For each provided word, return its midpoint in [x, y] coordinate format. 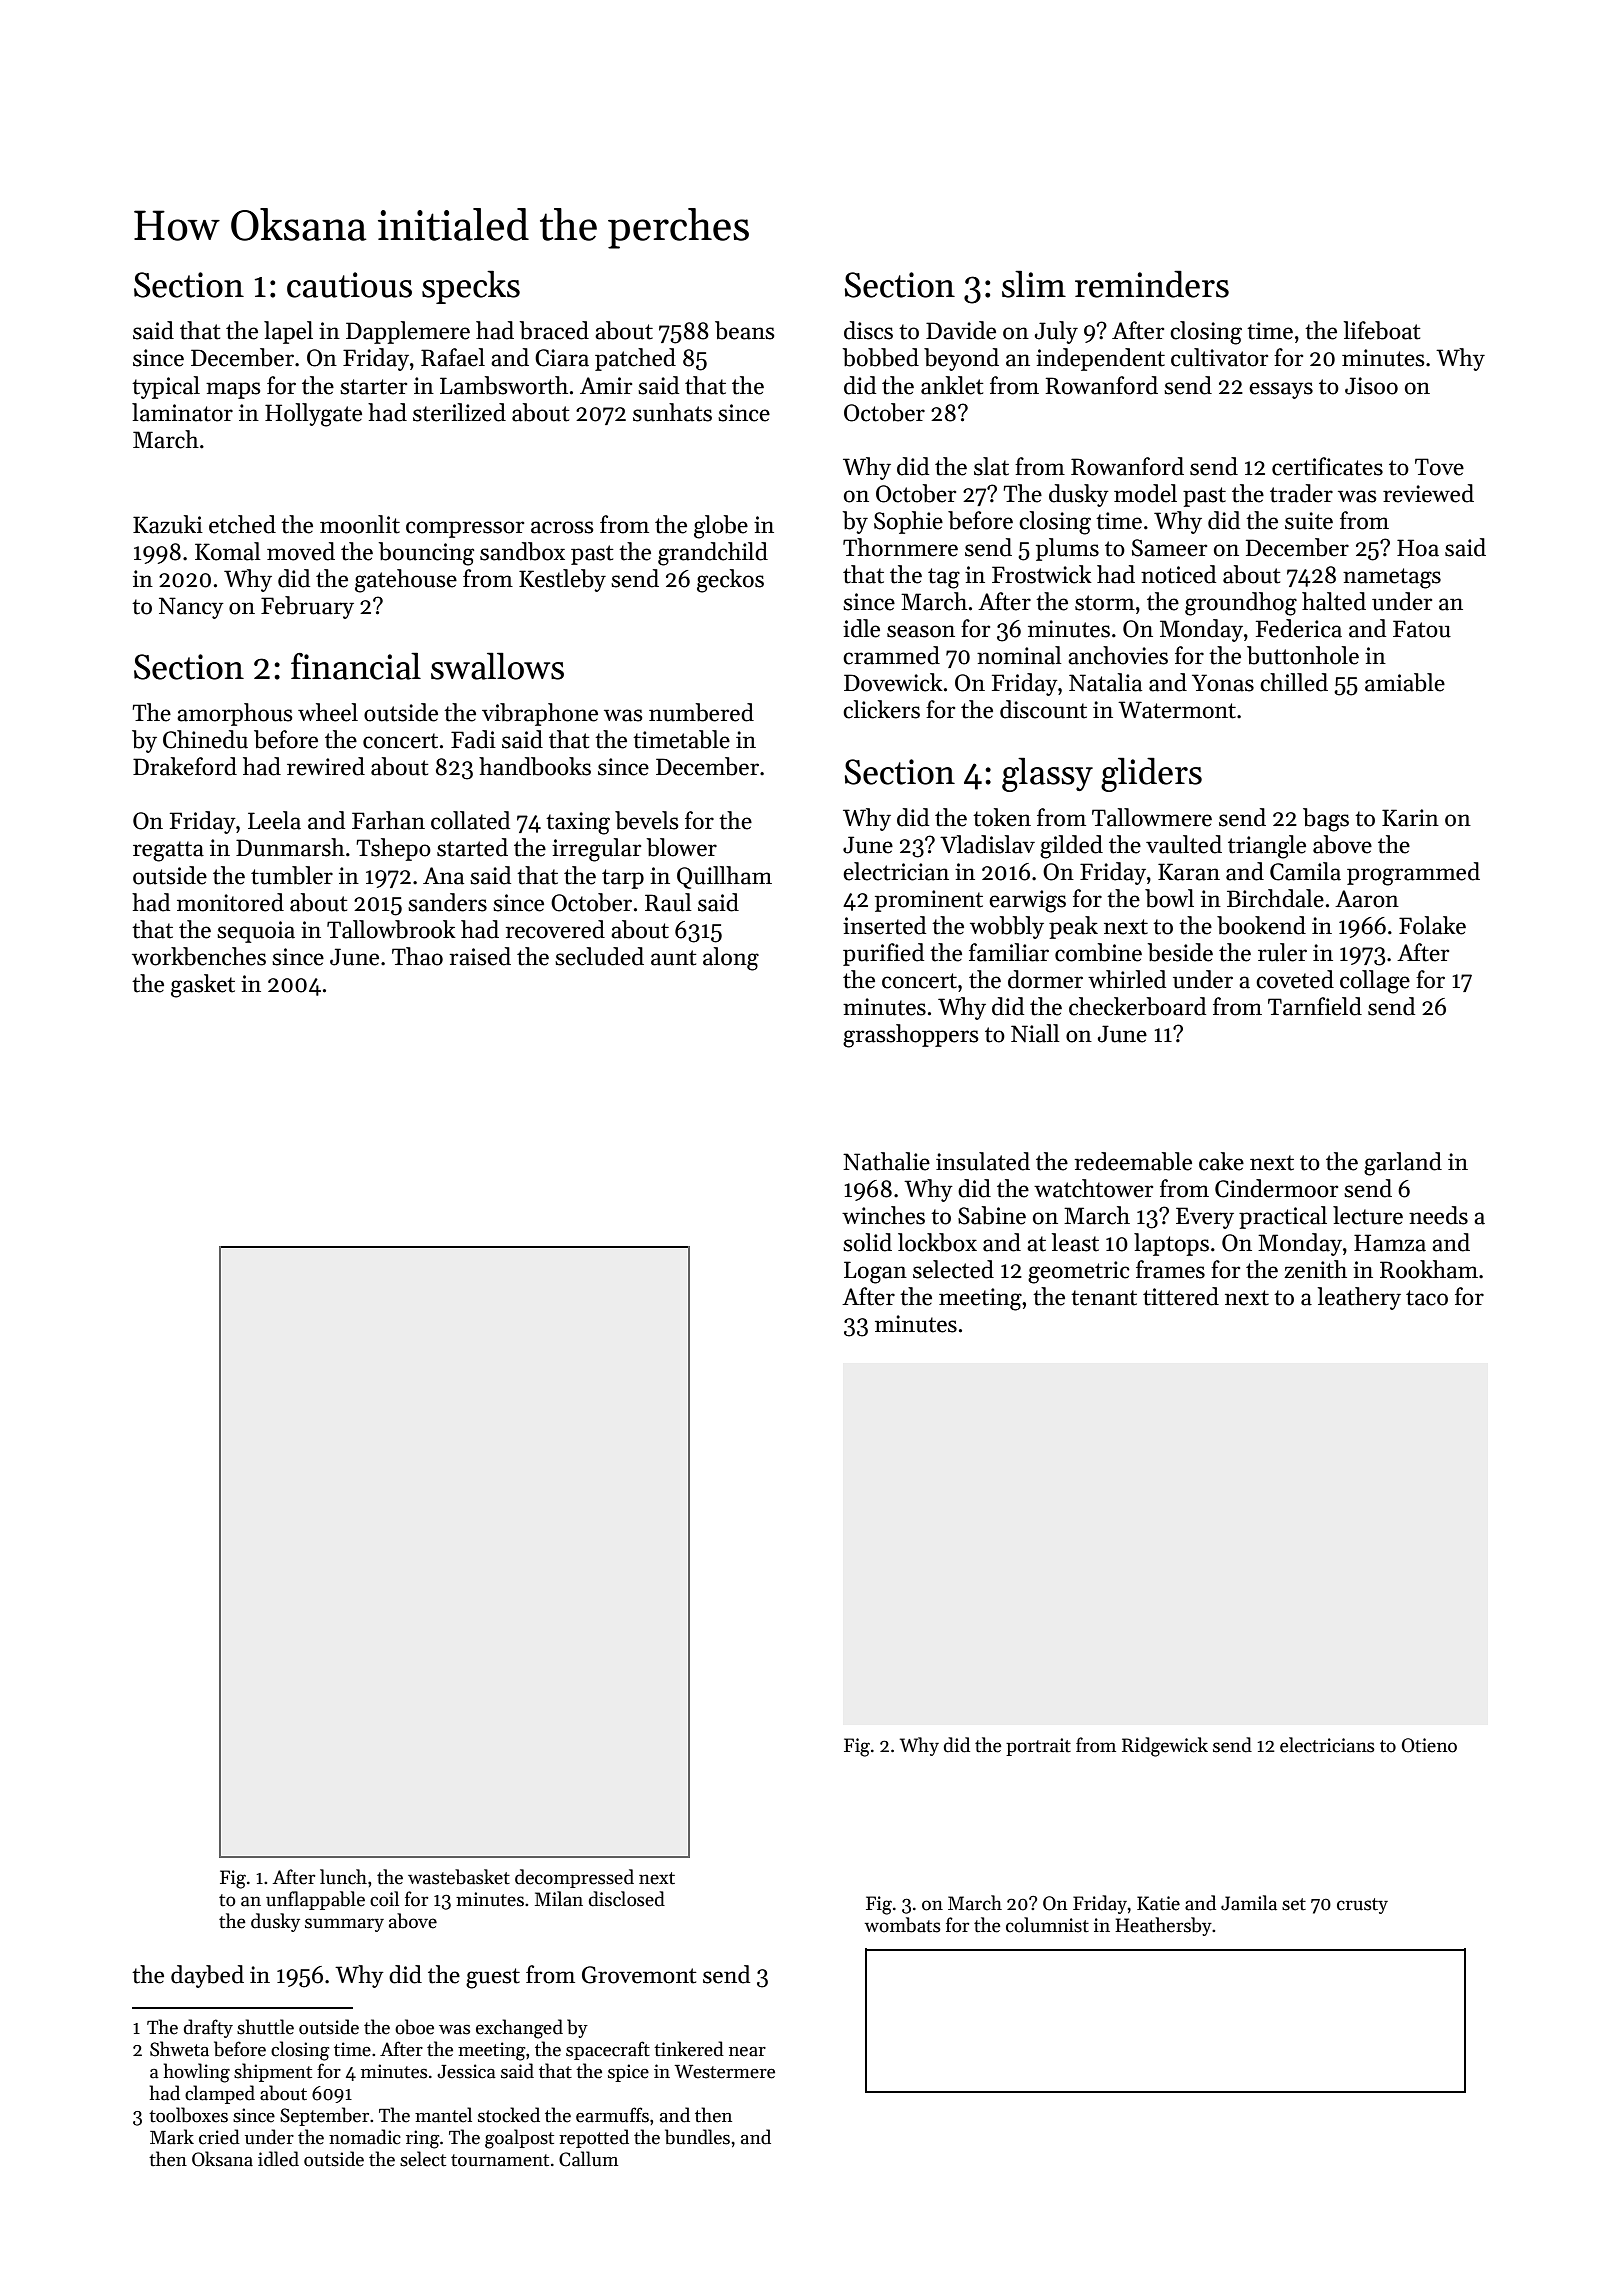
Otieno [1429, 1745]
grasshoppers [910, 1036]
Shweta [179, 2049]
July [1056, 332]
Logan [875, 1272]
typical [166, 387]
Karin [1410, 818]
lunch [343, 1877]
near [747, 2052]
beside [1180, 952]
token [1002, 817]
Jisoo [1371, 386]
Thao [417, 956]
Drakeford [185, 766]
